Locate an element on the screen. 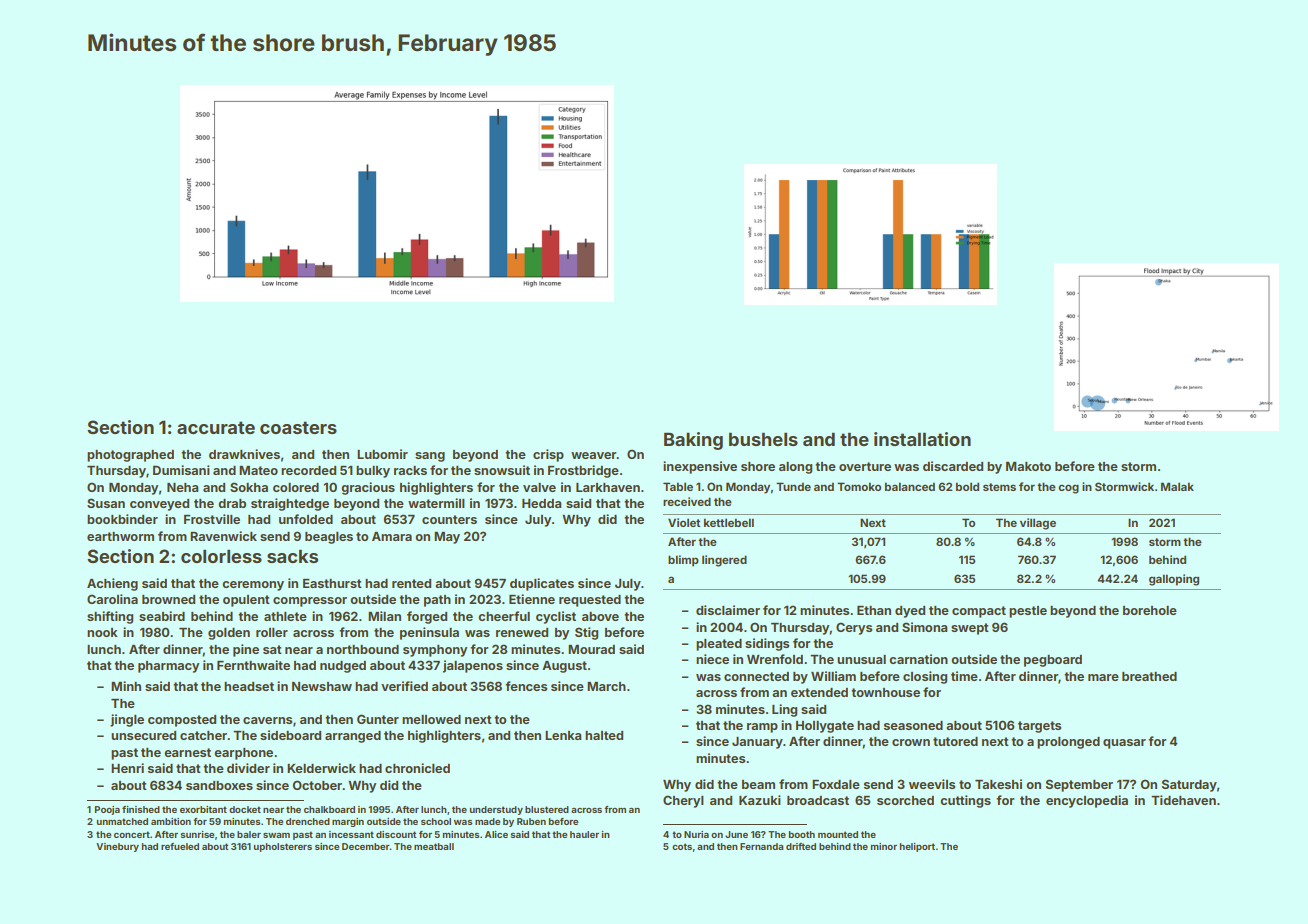 The width and height of the screenshot is (1308, 924). photographed is located at coordinates (130, 456).
